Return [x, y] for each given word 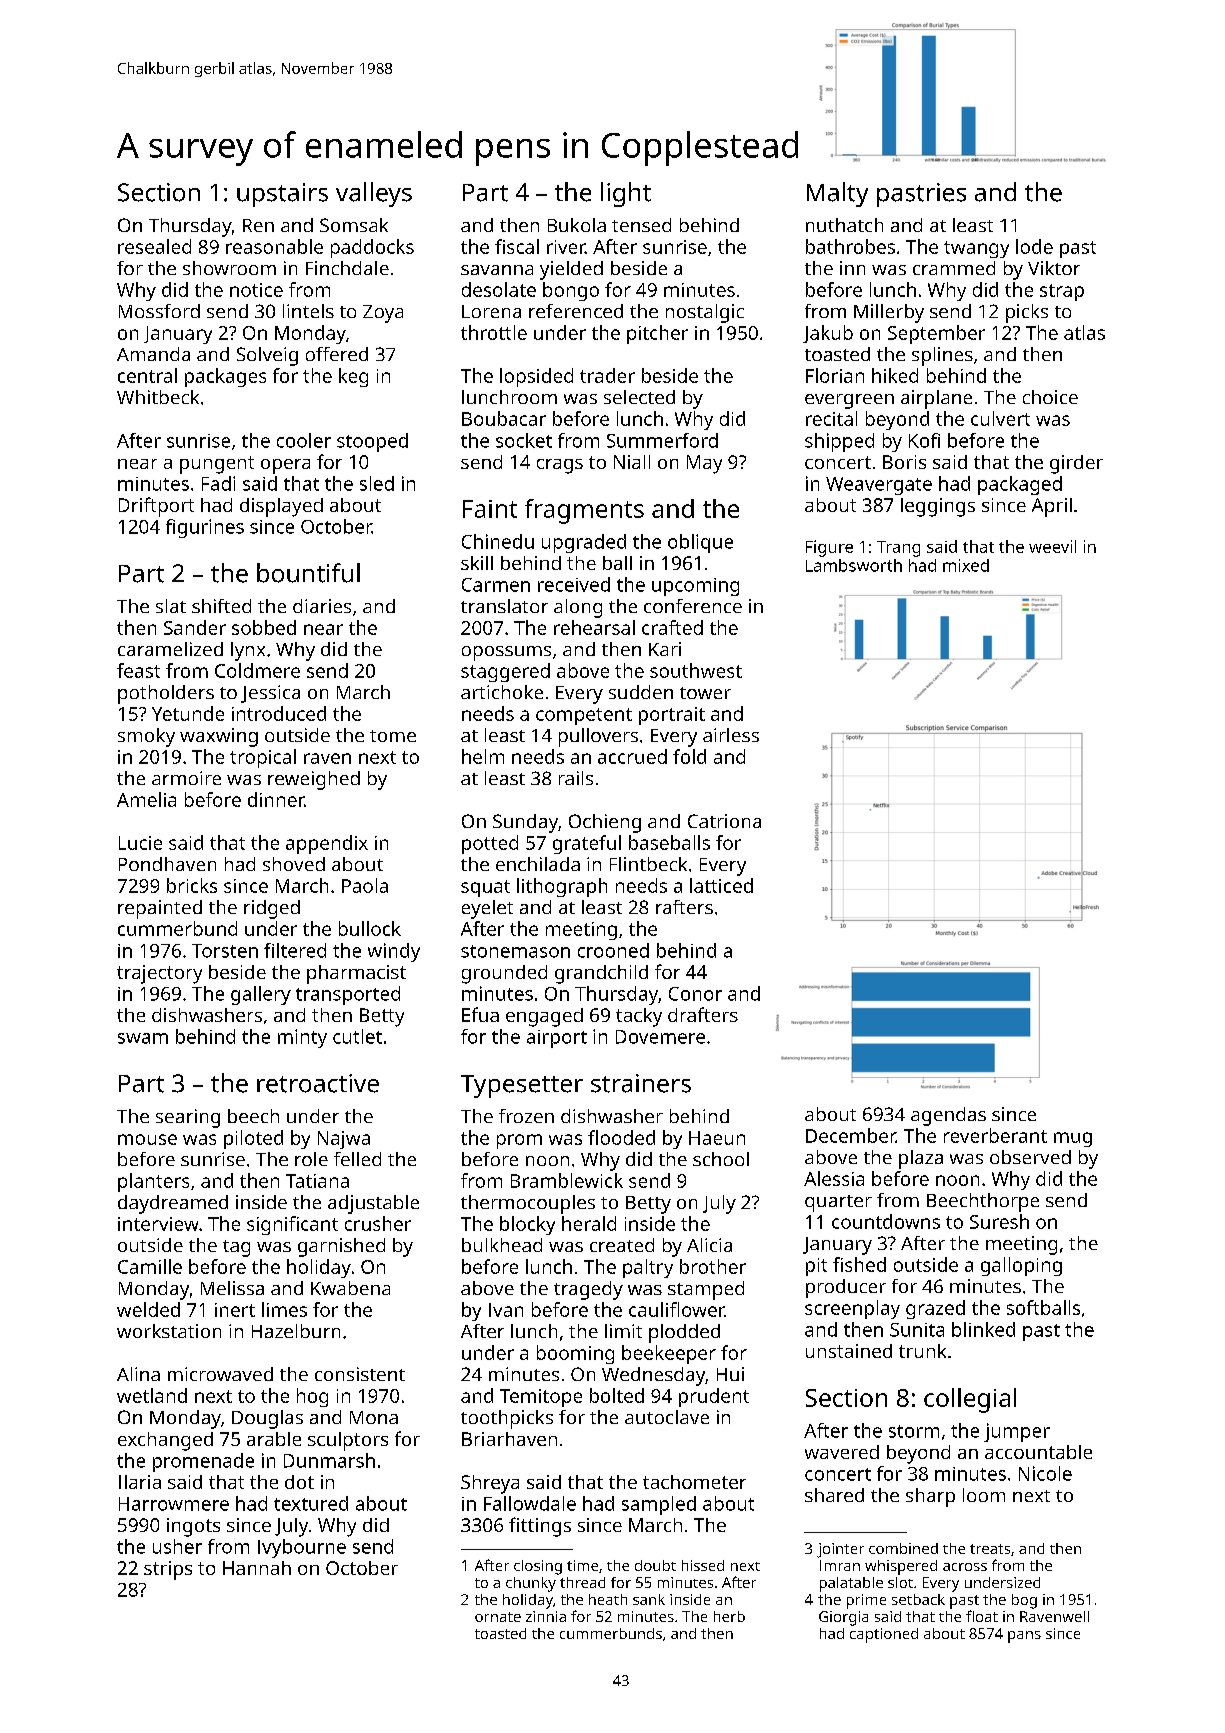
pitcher [657, 334]
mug [1073, 1139]
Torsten [225, 951]
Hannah [257, 1568]
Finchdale [347, 268]
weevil [1052, 546]
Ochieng [605, 823]
